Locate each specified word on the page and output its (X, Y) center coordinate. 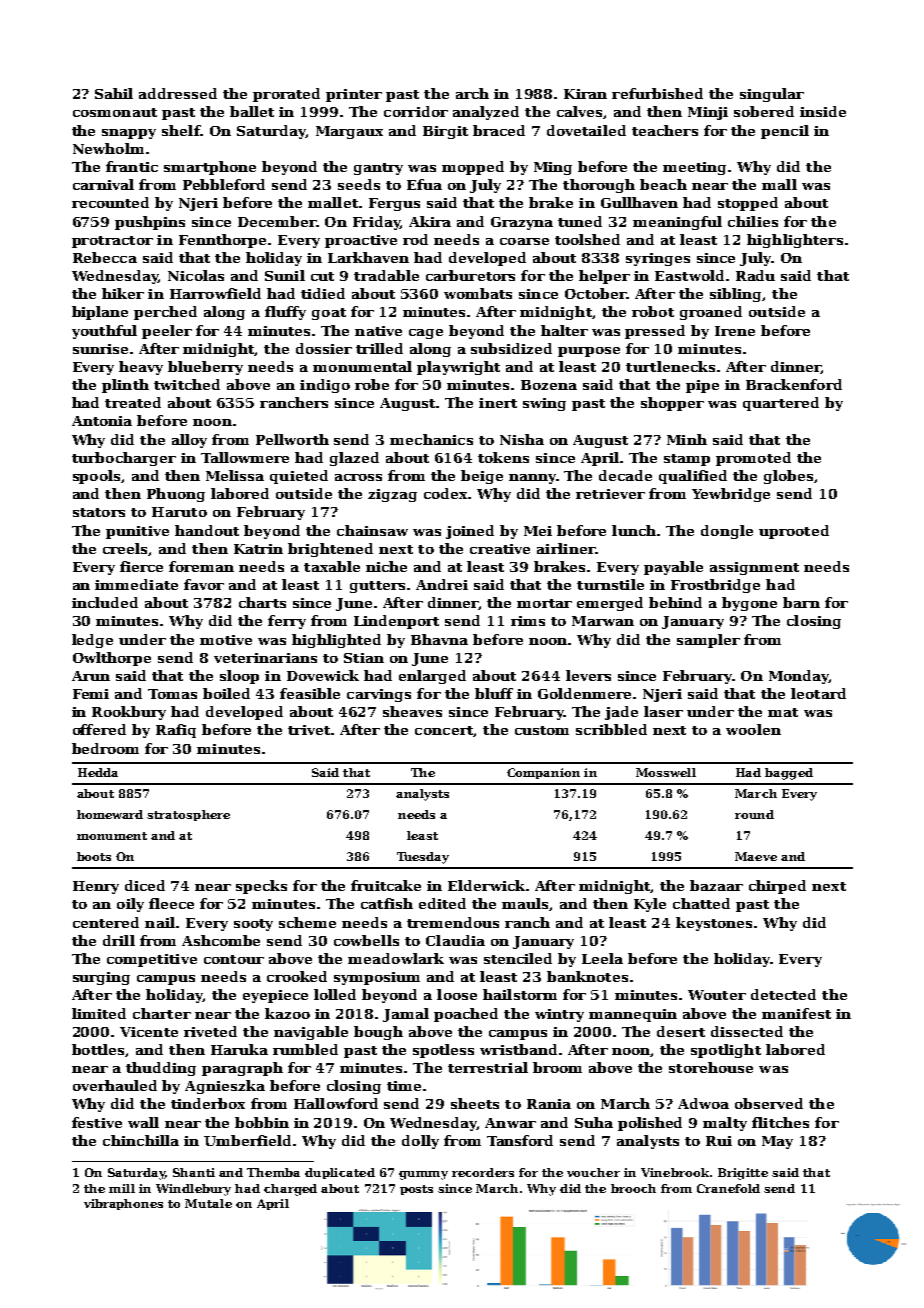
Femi (91, 694)
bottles (98, 1049)
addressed (178, 93)
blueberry (205, 368)
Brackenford (794, 384)
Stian (364, 658)
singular (772, 95)
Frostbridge (715, 586)
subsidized (511, 348)
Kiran (585, 94)
